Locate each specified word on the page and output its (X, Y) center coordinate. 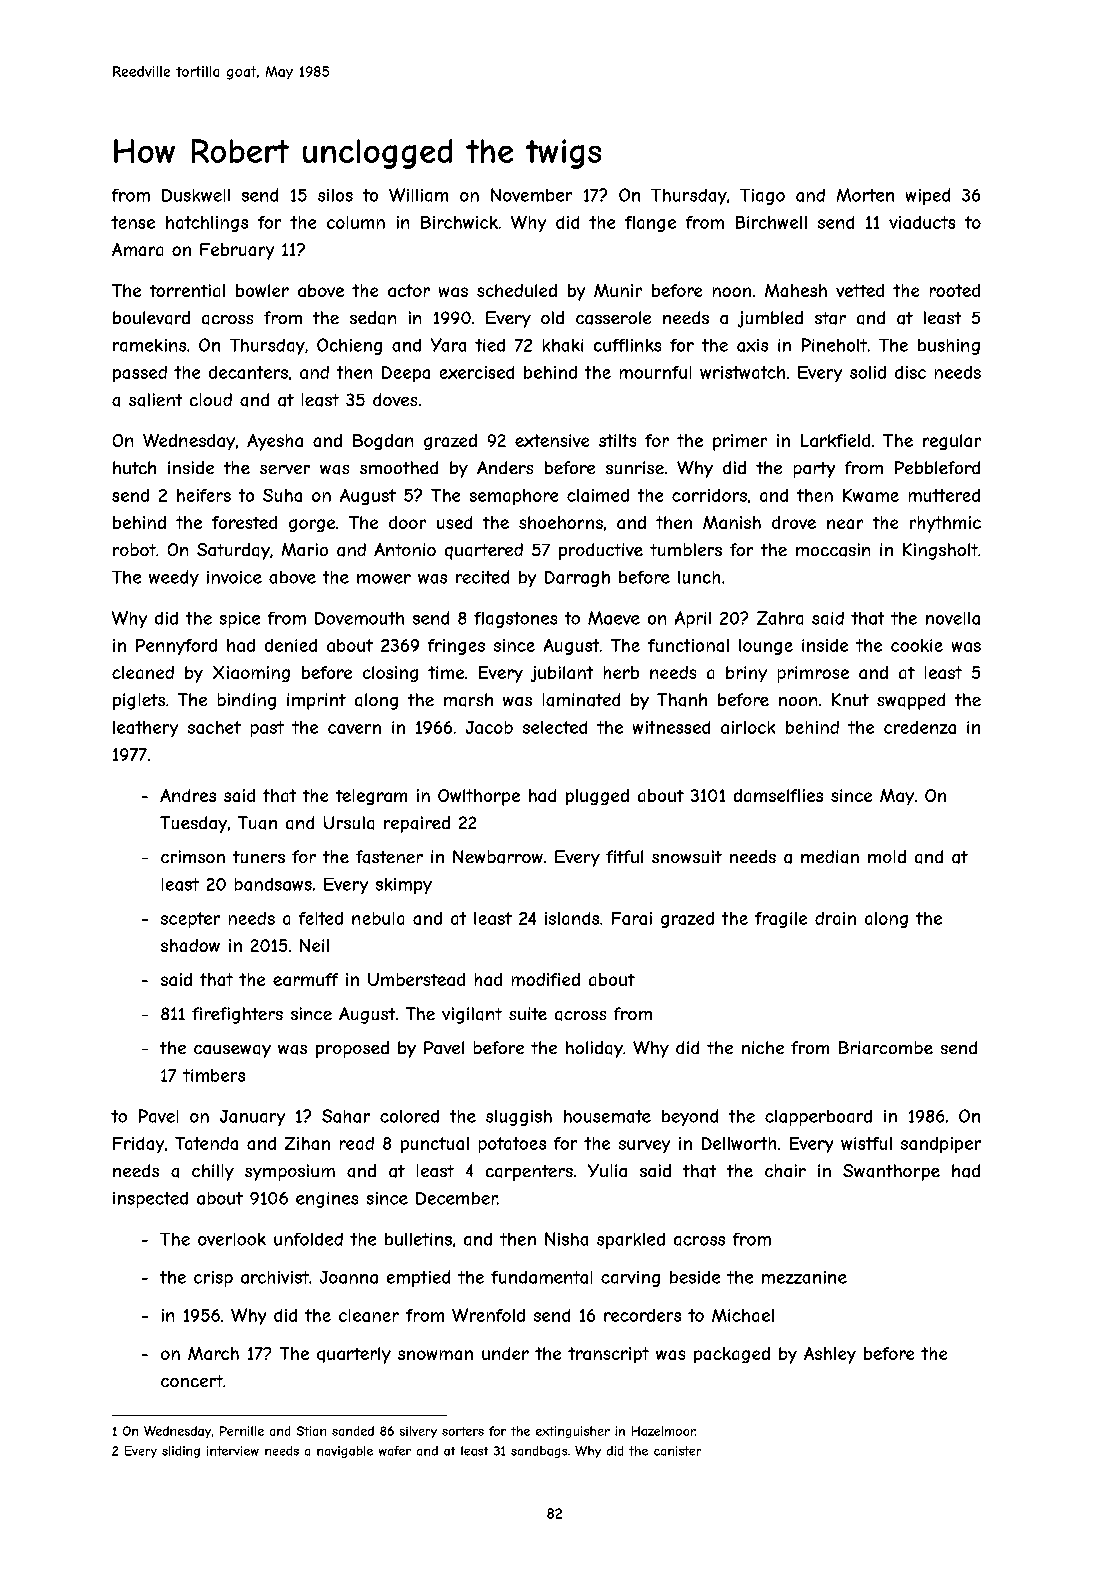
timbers (214, 1075)
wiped (928, 196)
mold (887, 856)
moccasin (833, 550)
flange (650, 224)
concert (192, 1381)
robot (134, 549)
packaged (732, 1355)
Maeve (614, 618)
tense (133, 222)
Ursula (349, 823)
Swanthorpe (891, 1172)
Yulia (607, 1170)
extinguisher (573, 1432)
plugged (597, 797)
